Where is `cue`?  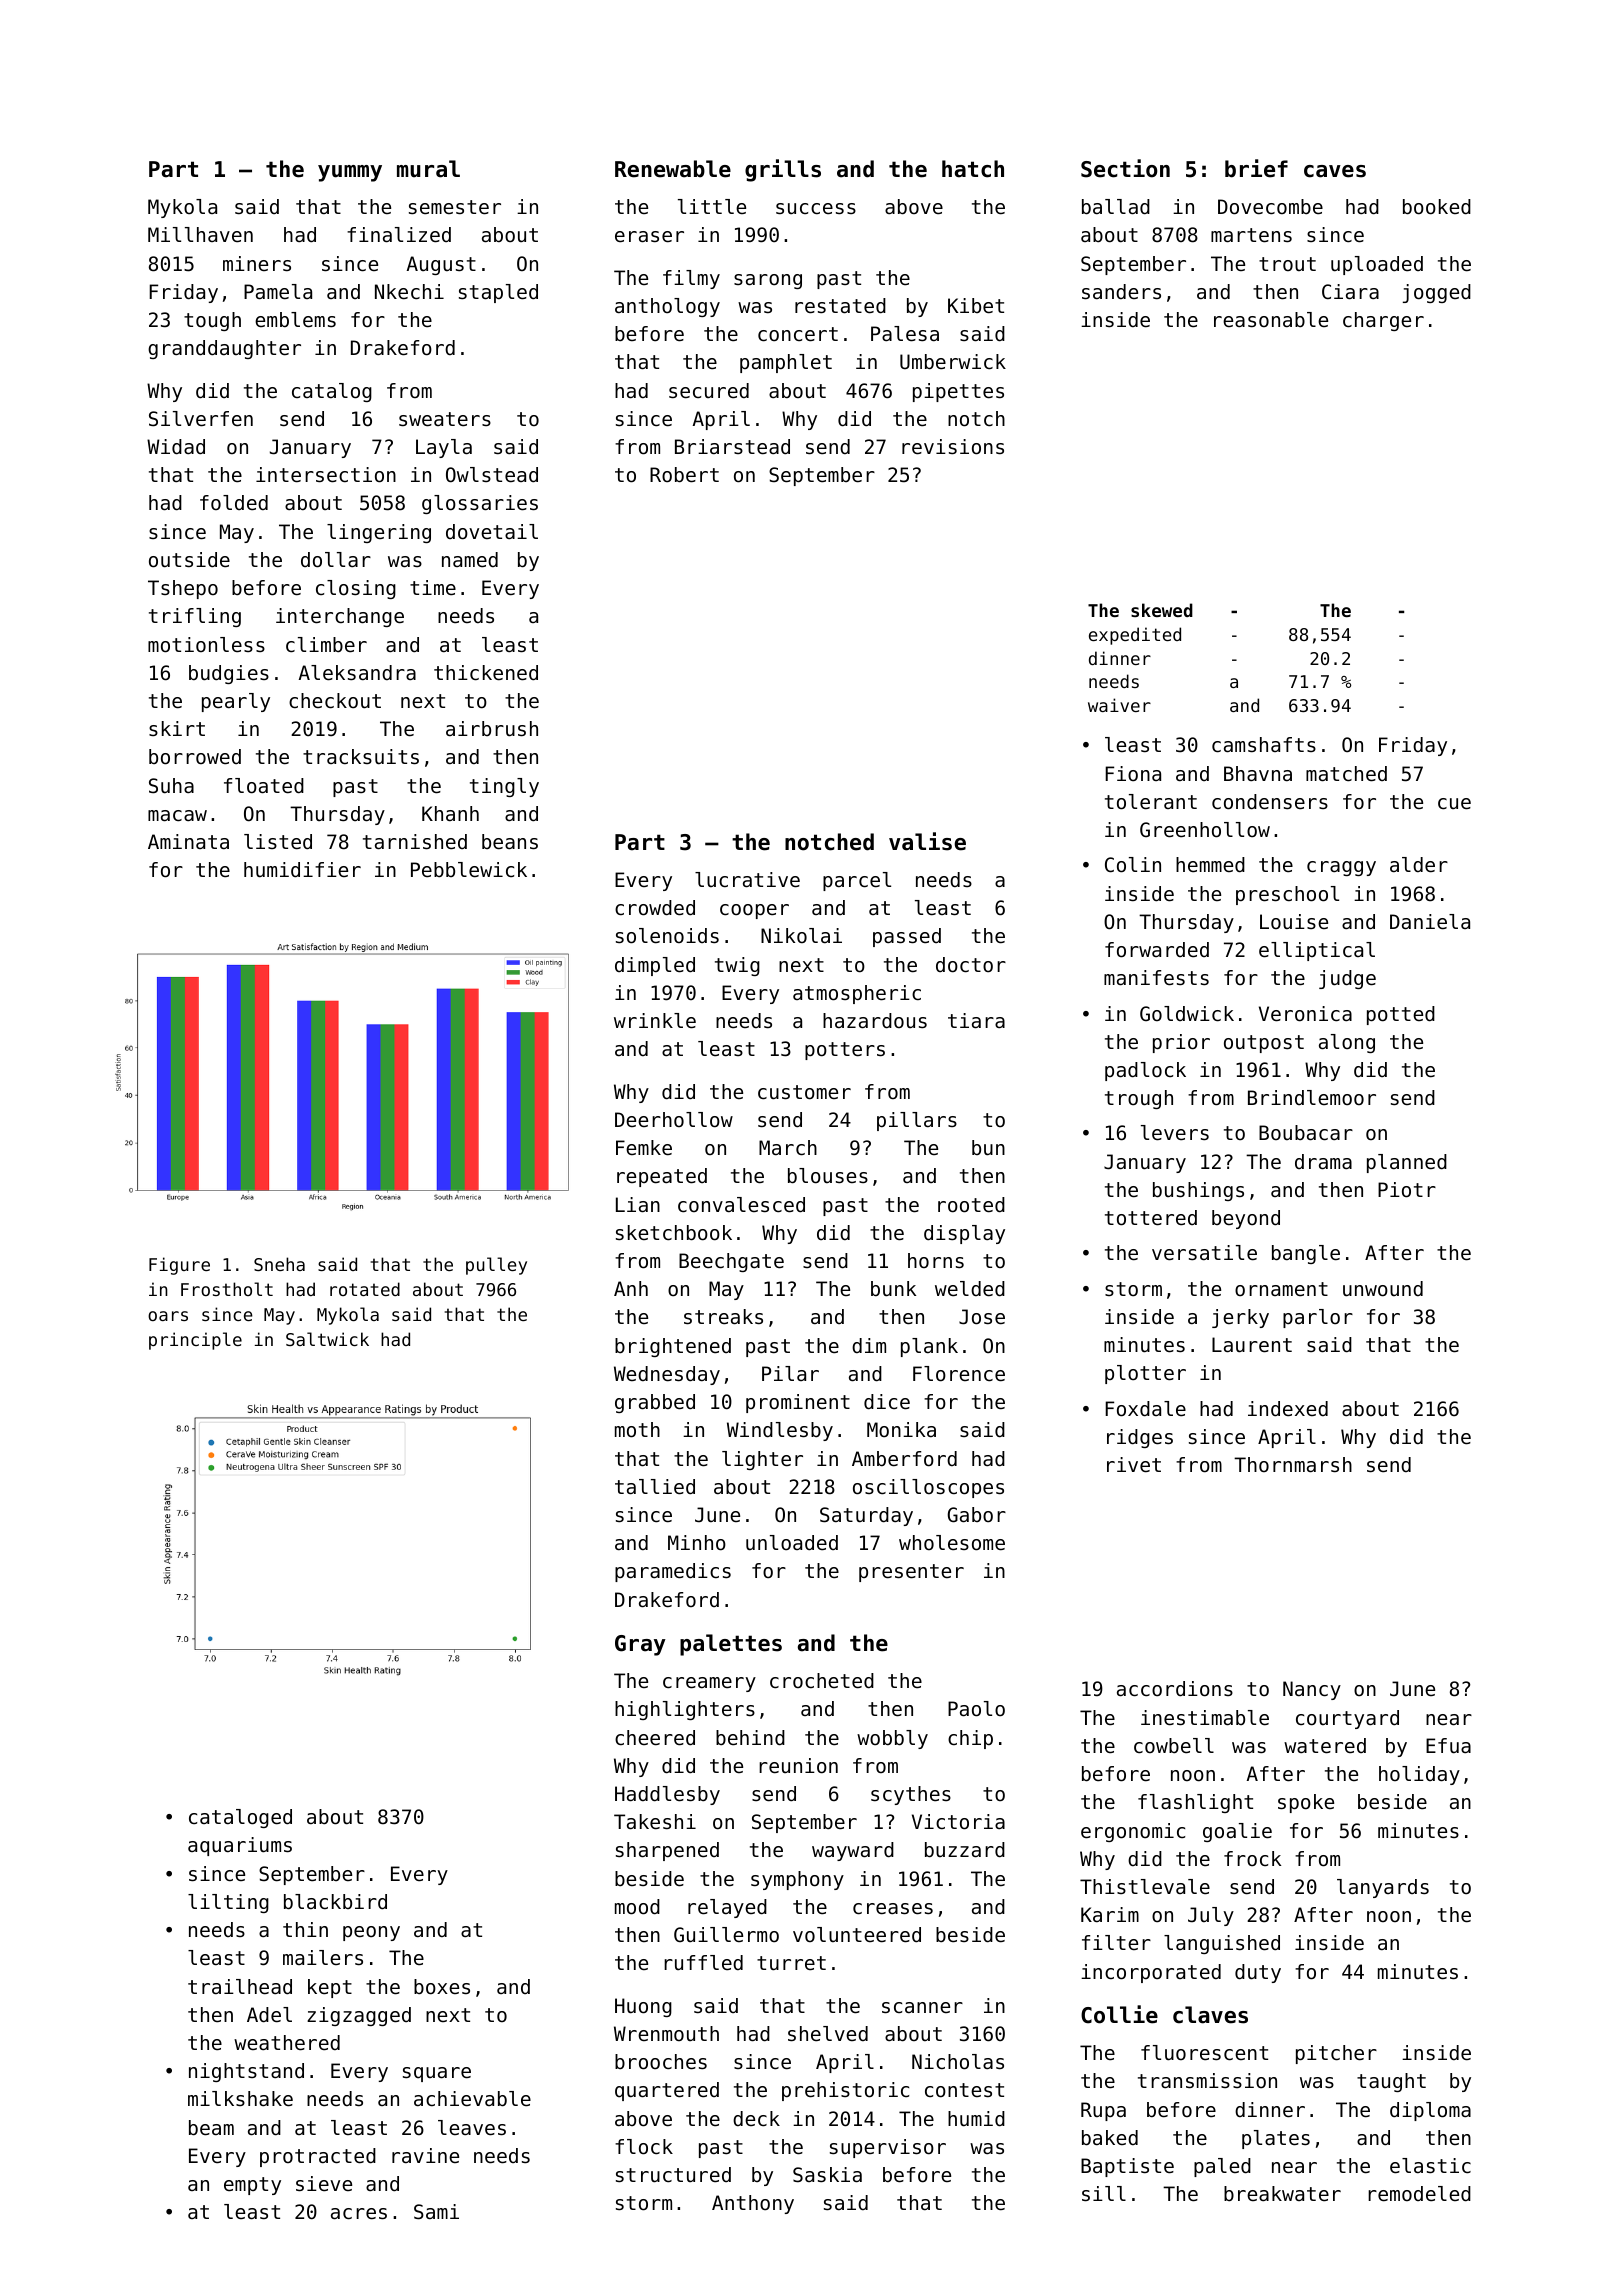 cue is located at coordinates (1454, 804).
